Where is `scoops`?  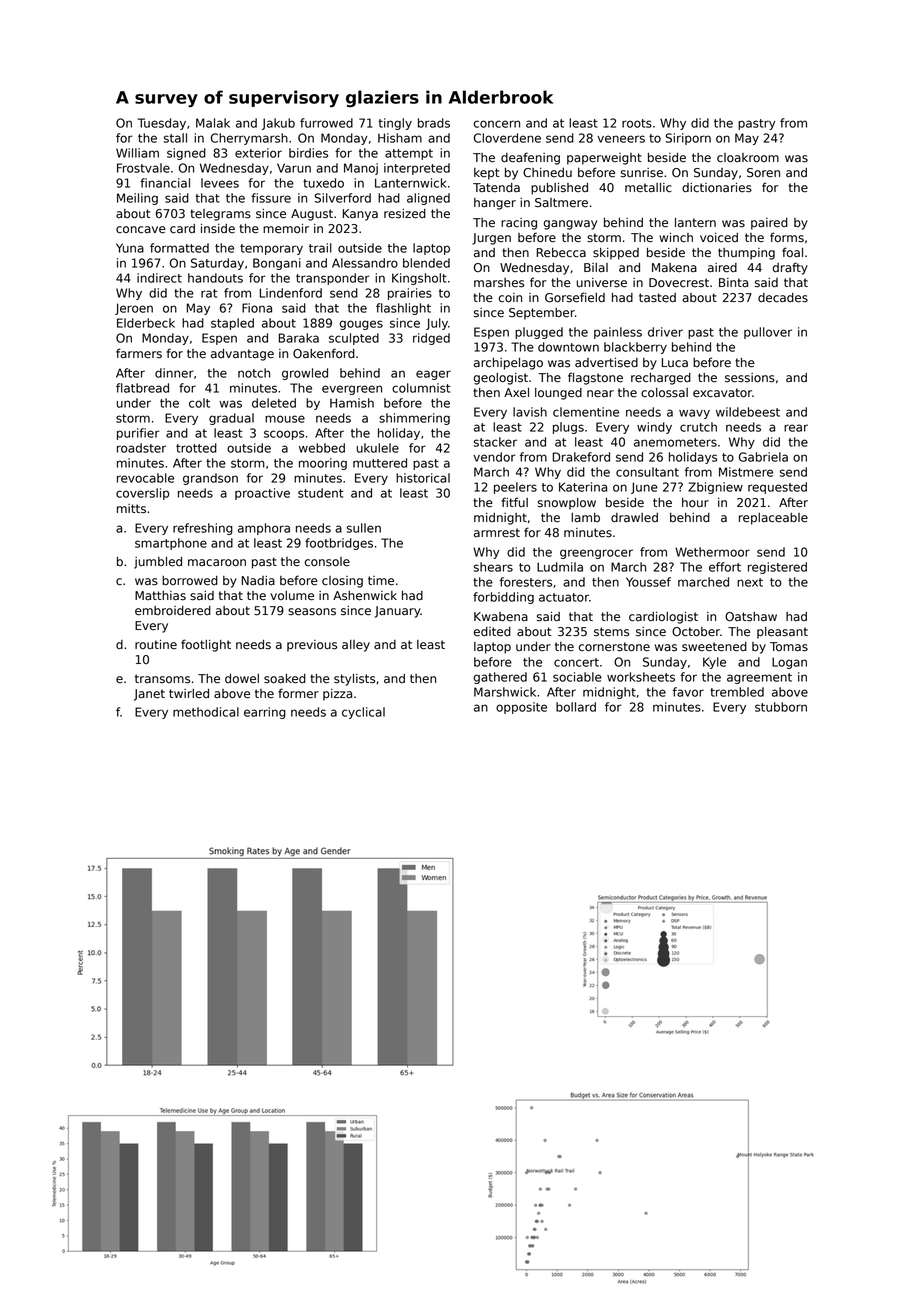
scoops is located at coordinates (284, 435).
